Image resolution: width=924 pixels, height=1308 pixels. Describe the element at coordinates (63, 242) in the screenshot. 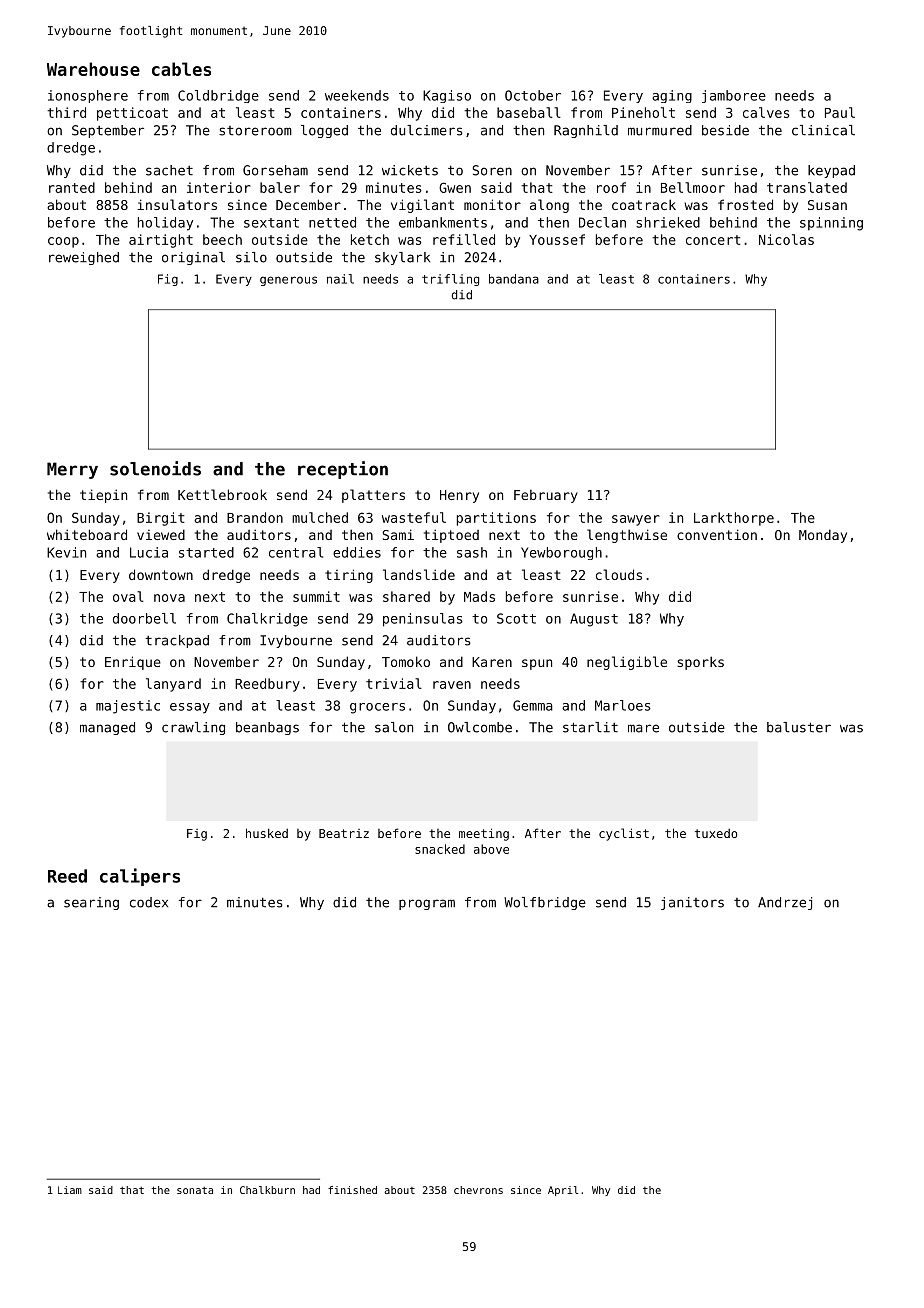

I see `coop` at that location.
